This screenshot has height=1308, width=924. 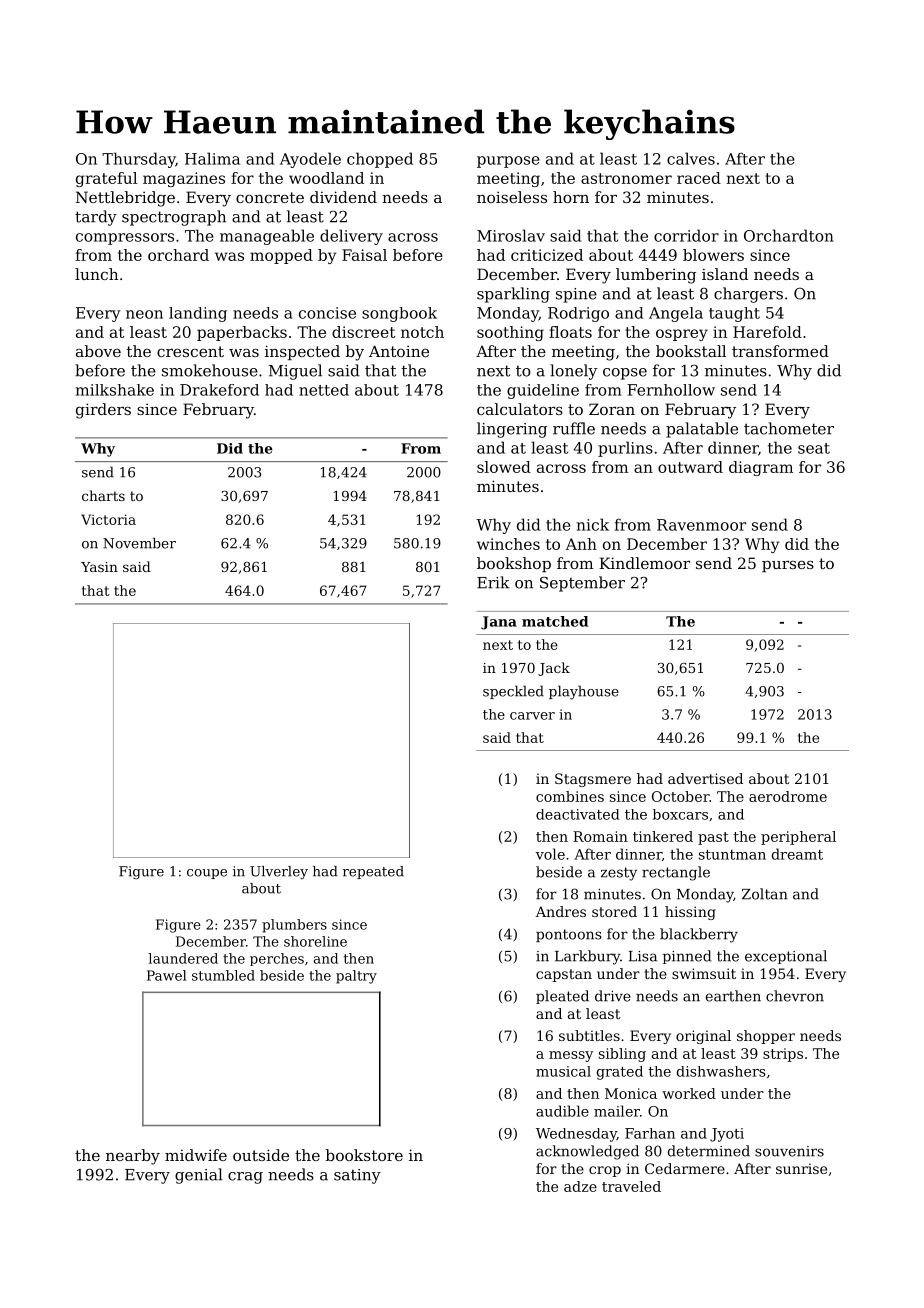 I want to click on calves, so click(x=691, y=158).
